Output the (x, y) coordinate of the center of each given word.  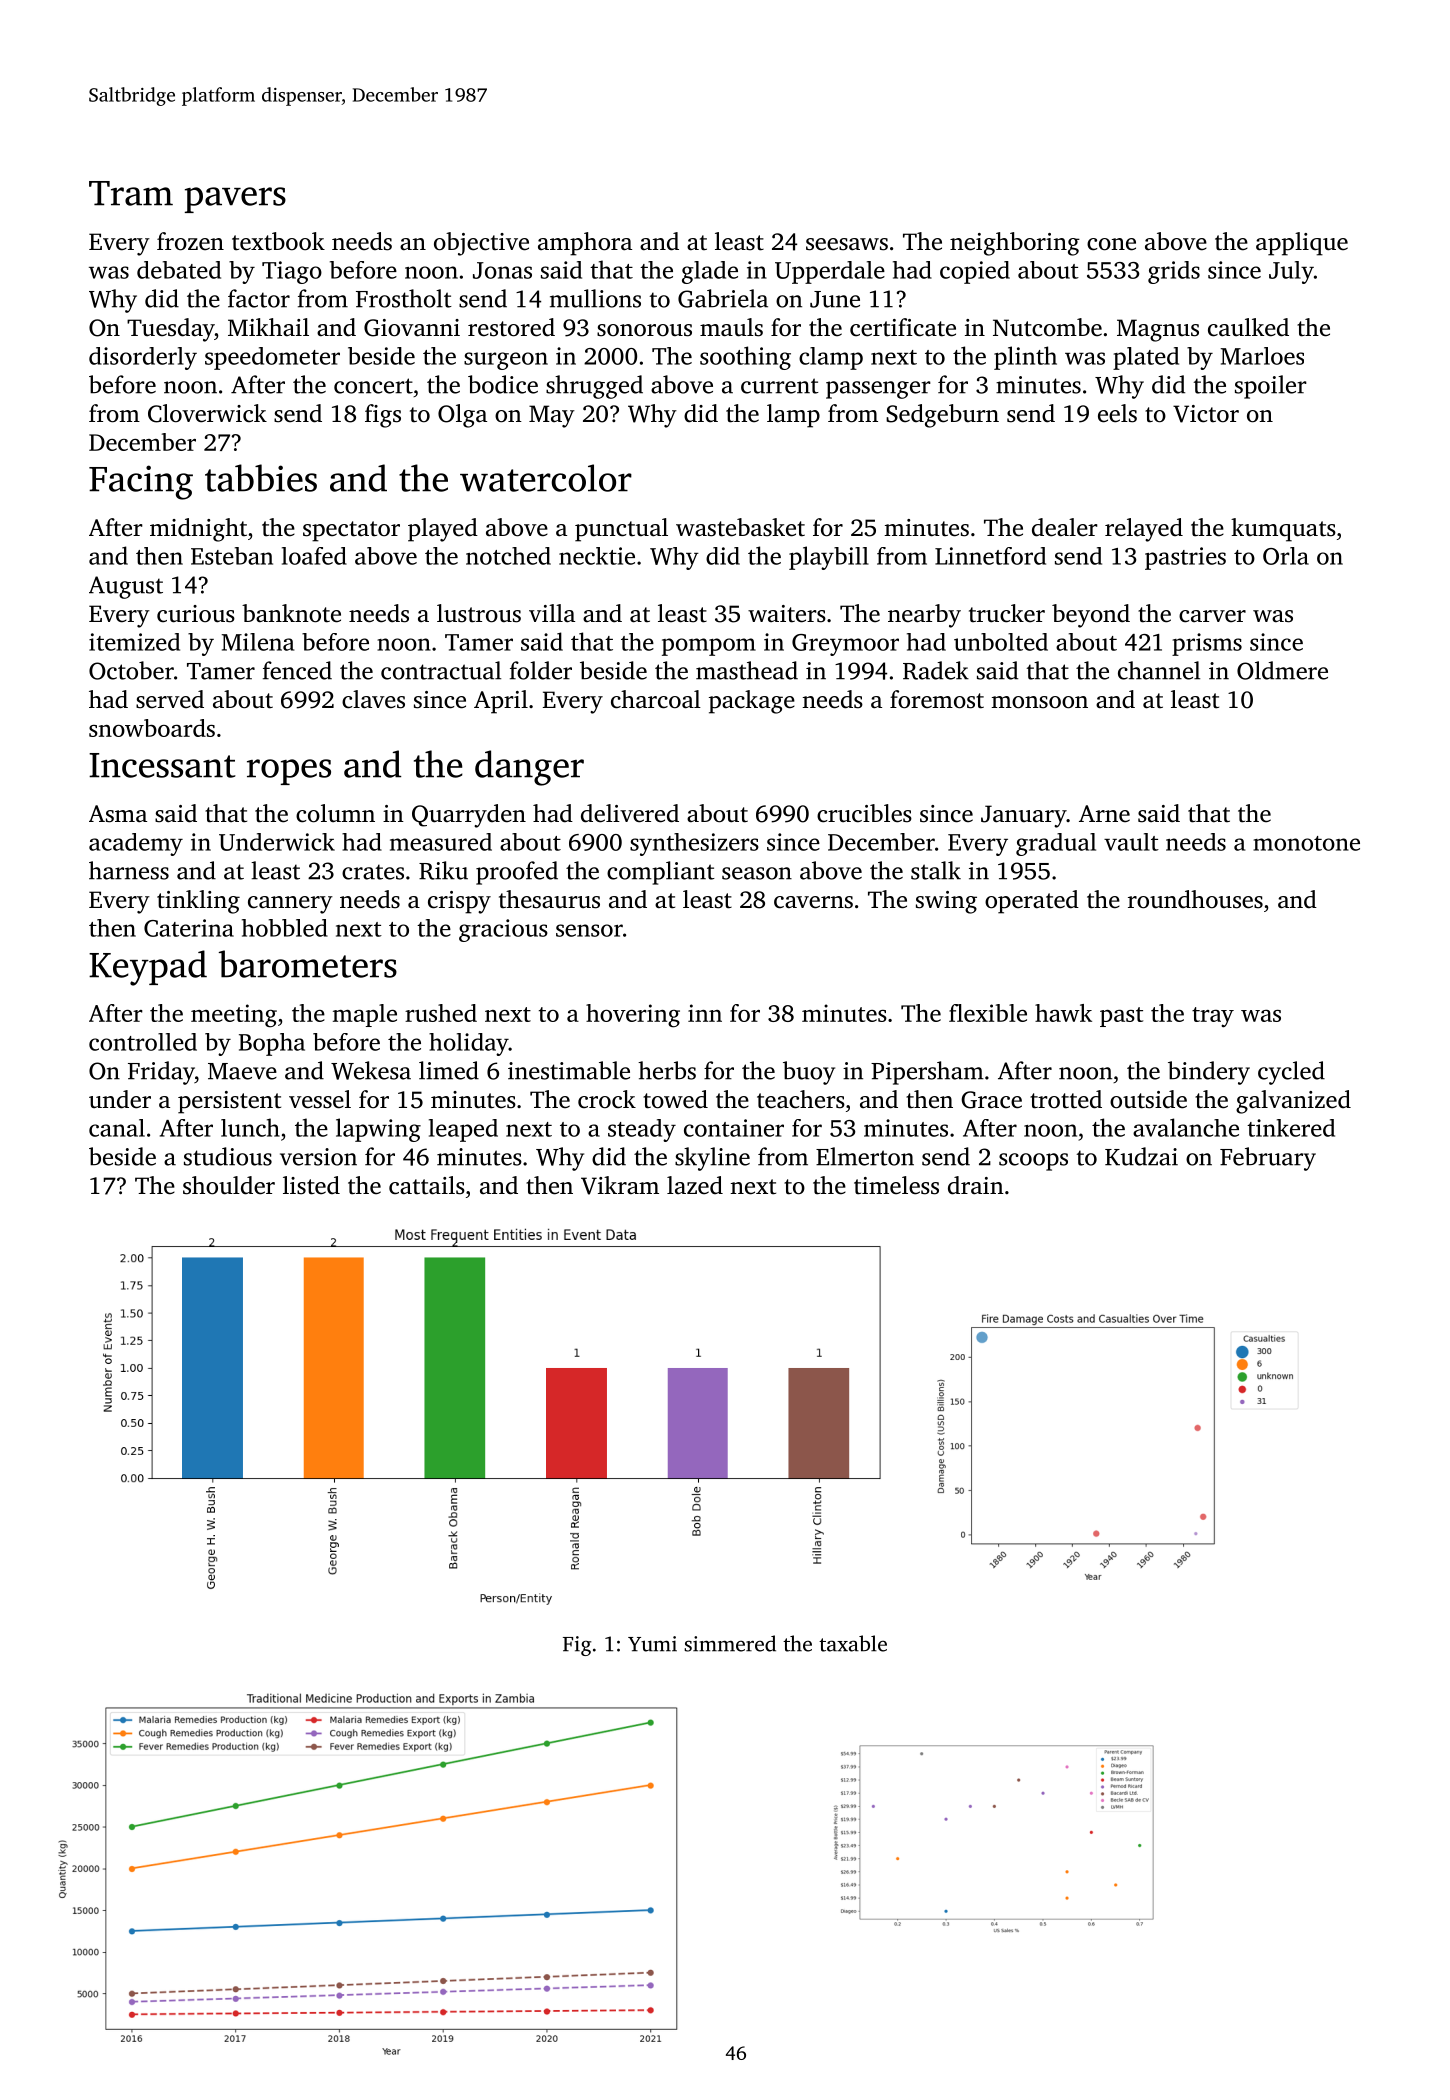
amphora (585, 244)
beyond (1091, 616)
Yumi (652, 1644)
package (752, 702)
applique (1302, 244)
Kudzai (1141, 1156)
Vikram (620, 1185)
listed (311, 1185)
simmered (730, 1643)
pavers (235, 200)
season (757, 873)
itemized (134, 642)
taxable (853, 1643)
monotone (1306, 843)
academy (136, 844)
